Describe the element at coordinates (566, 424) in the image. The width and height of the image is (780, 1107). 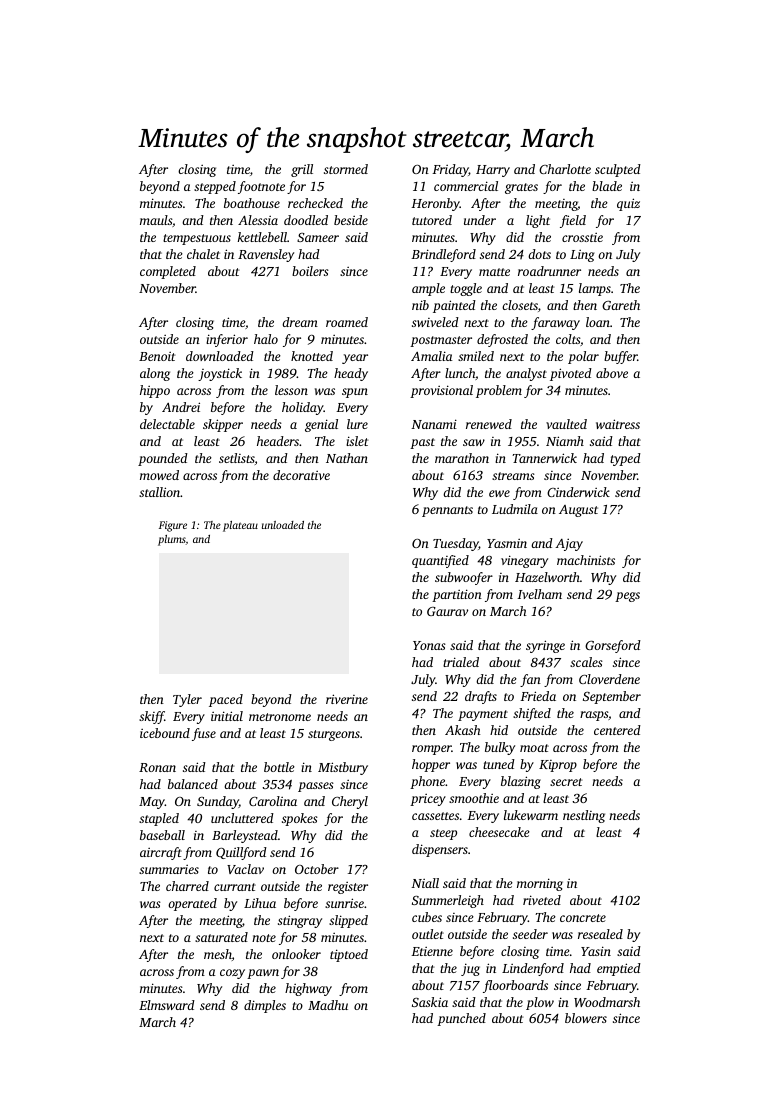
I see `vaulted` at that location.
